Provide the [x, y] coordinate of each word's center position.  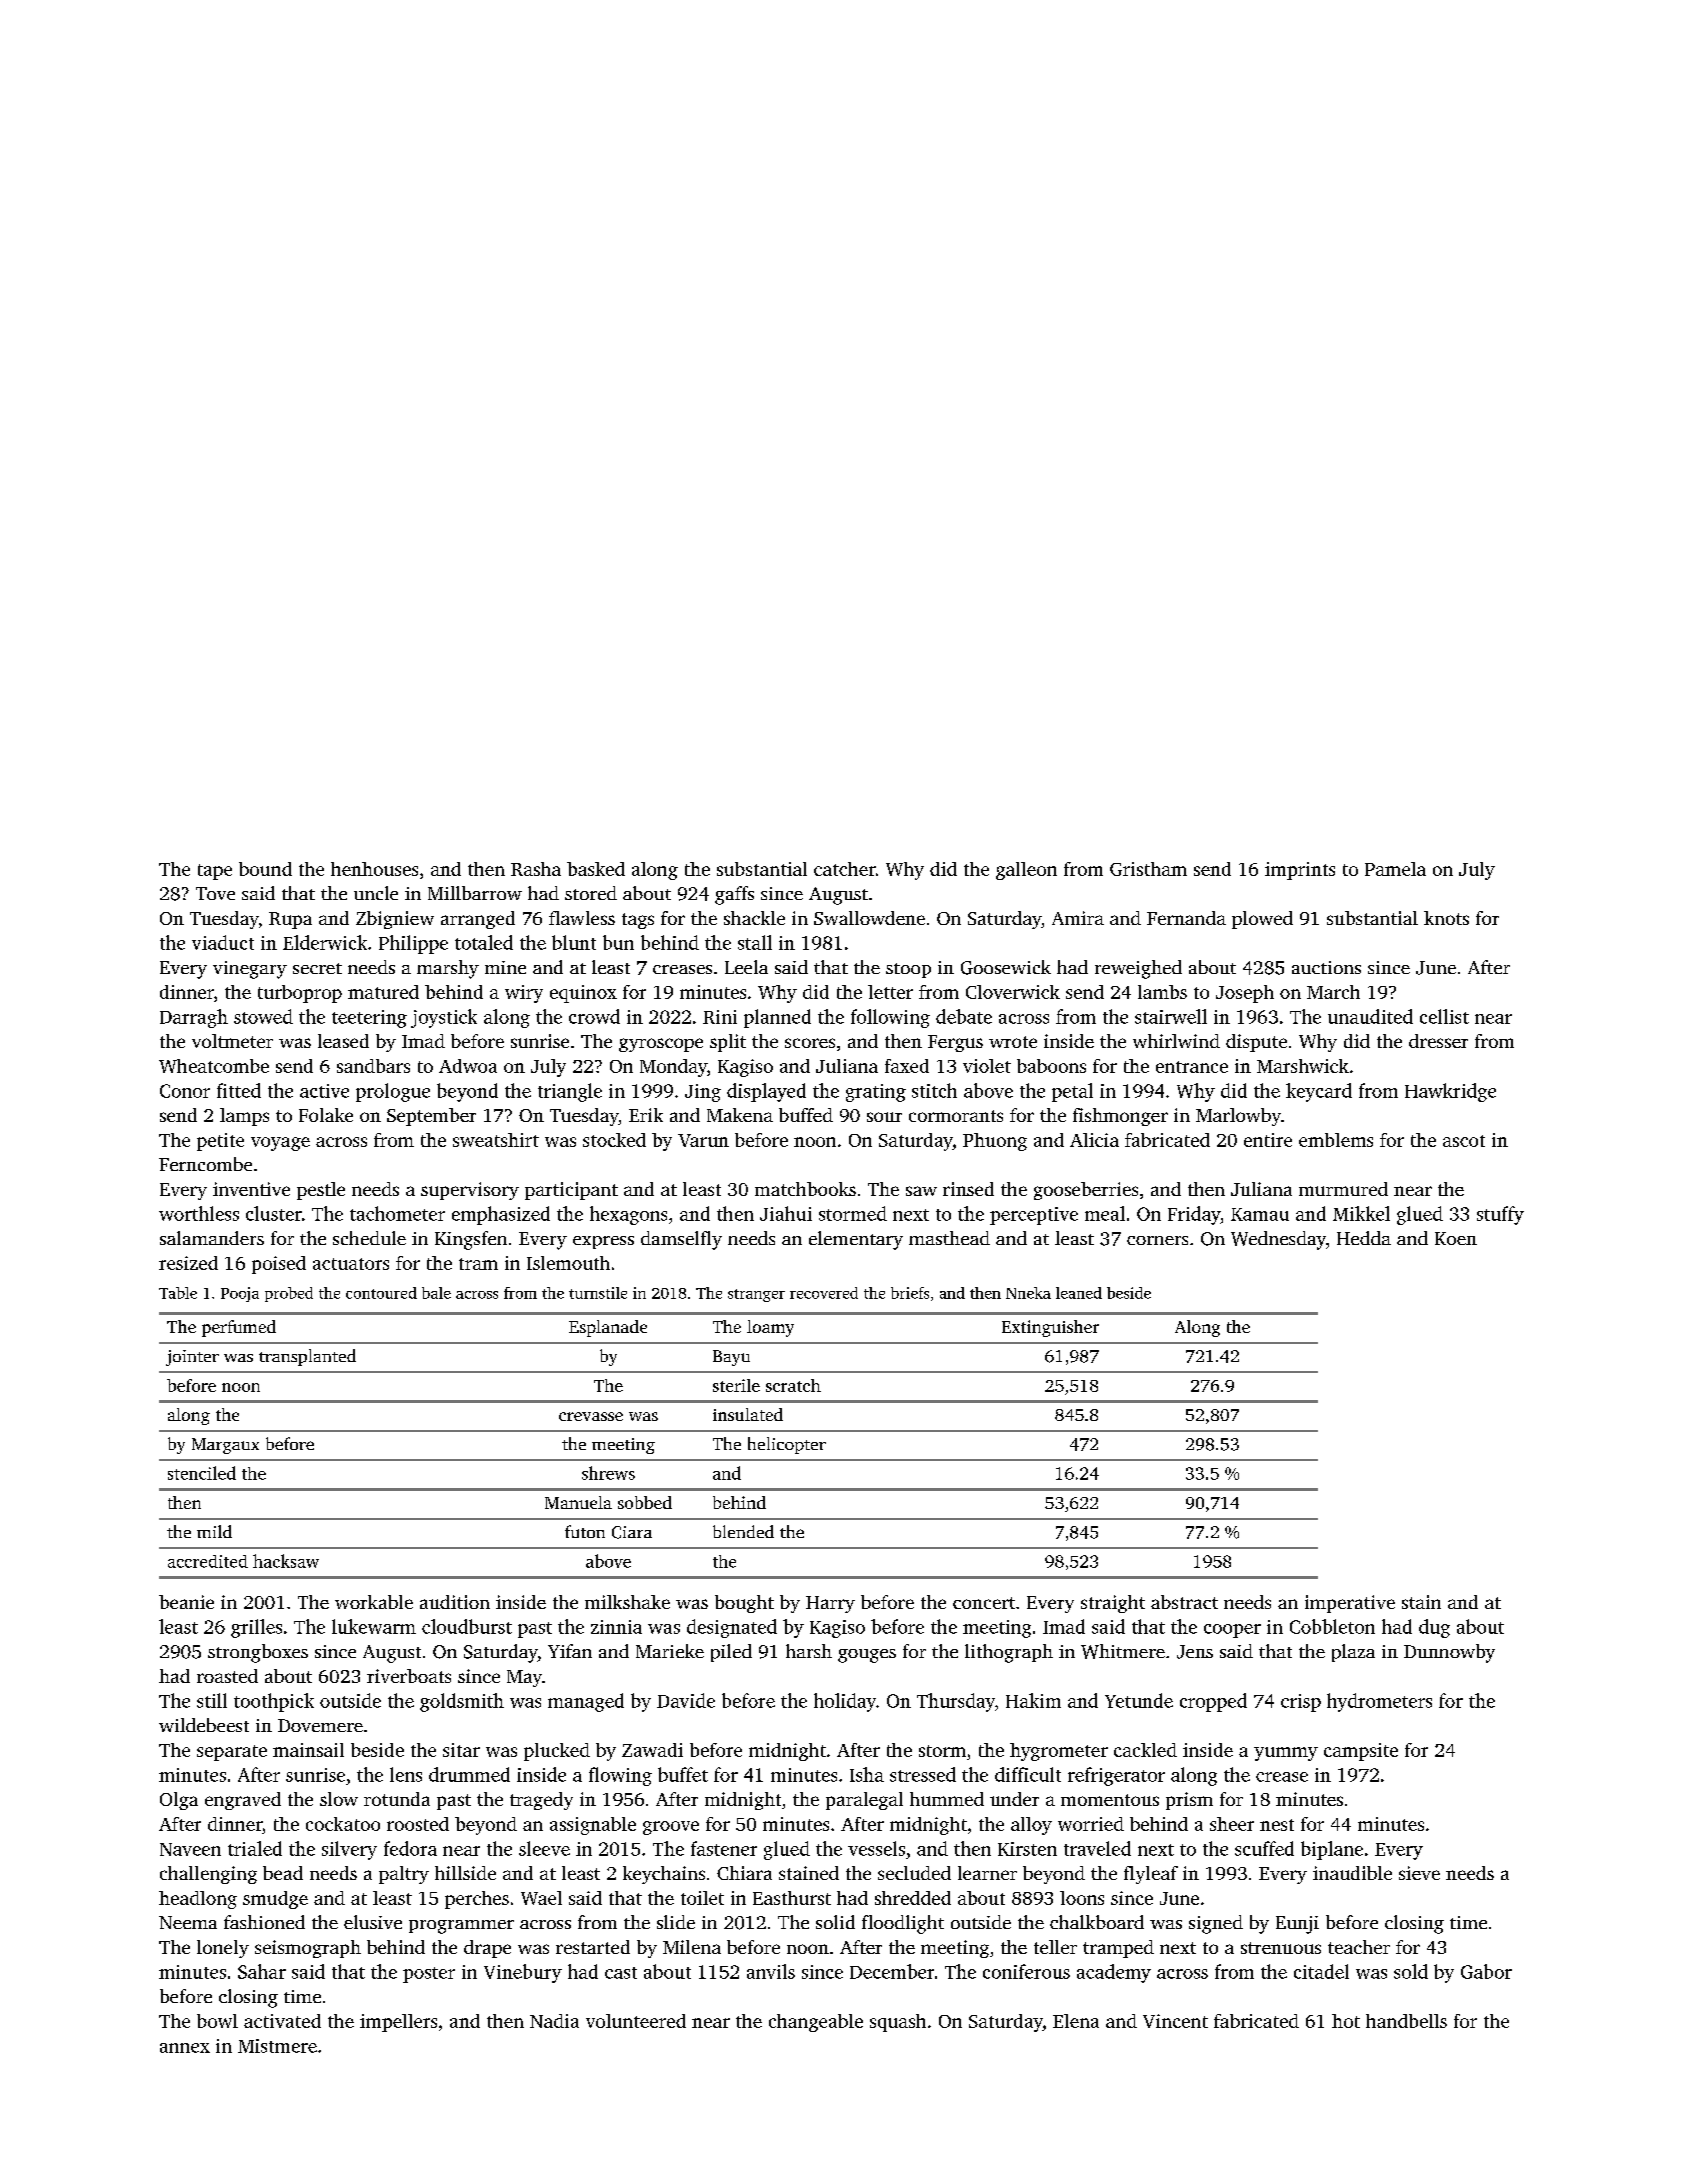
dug [1434, 1628]
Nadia [554, 2021]
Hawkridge [1450, 1092]
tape [215, 872]
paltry [404, 1875]
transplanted [307, 1357]
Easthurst [792, 1898]
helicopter [787, 1445]
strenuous [1281, 1948]
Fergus [955, 1043]
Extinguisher [1050, 1328]
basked [596, 869]
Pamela [1395, 869]
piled [731, 1653]
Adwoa [468, 1066]
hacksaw [286, 1561]
